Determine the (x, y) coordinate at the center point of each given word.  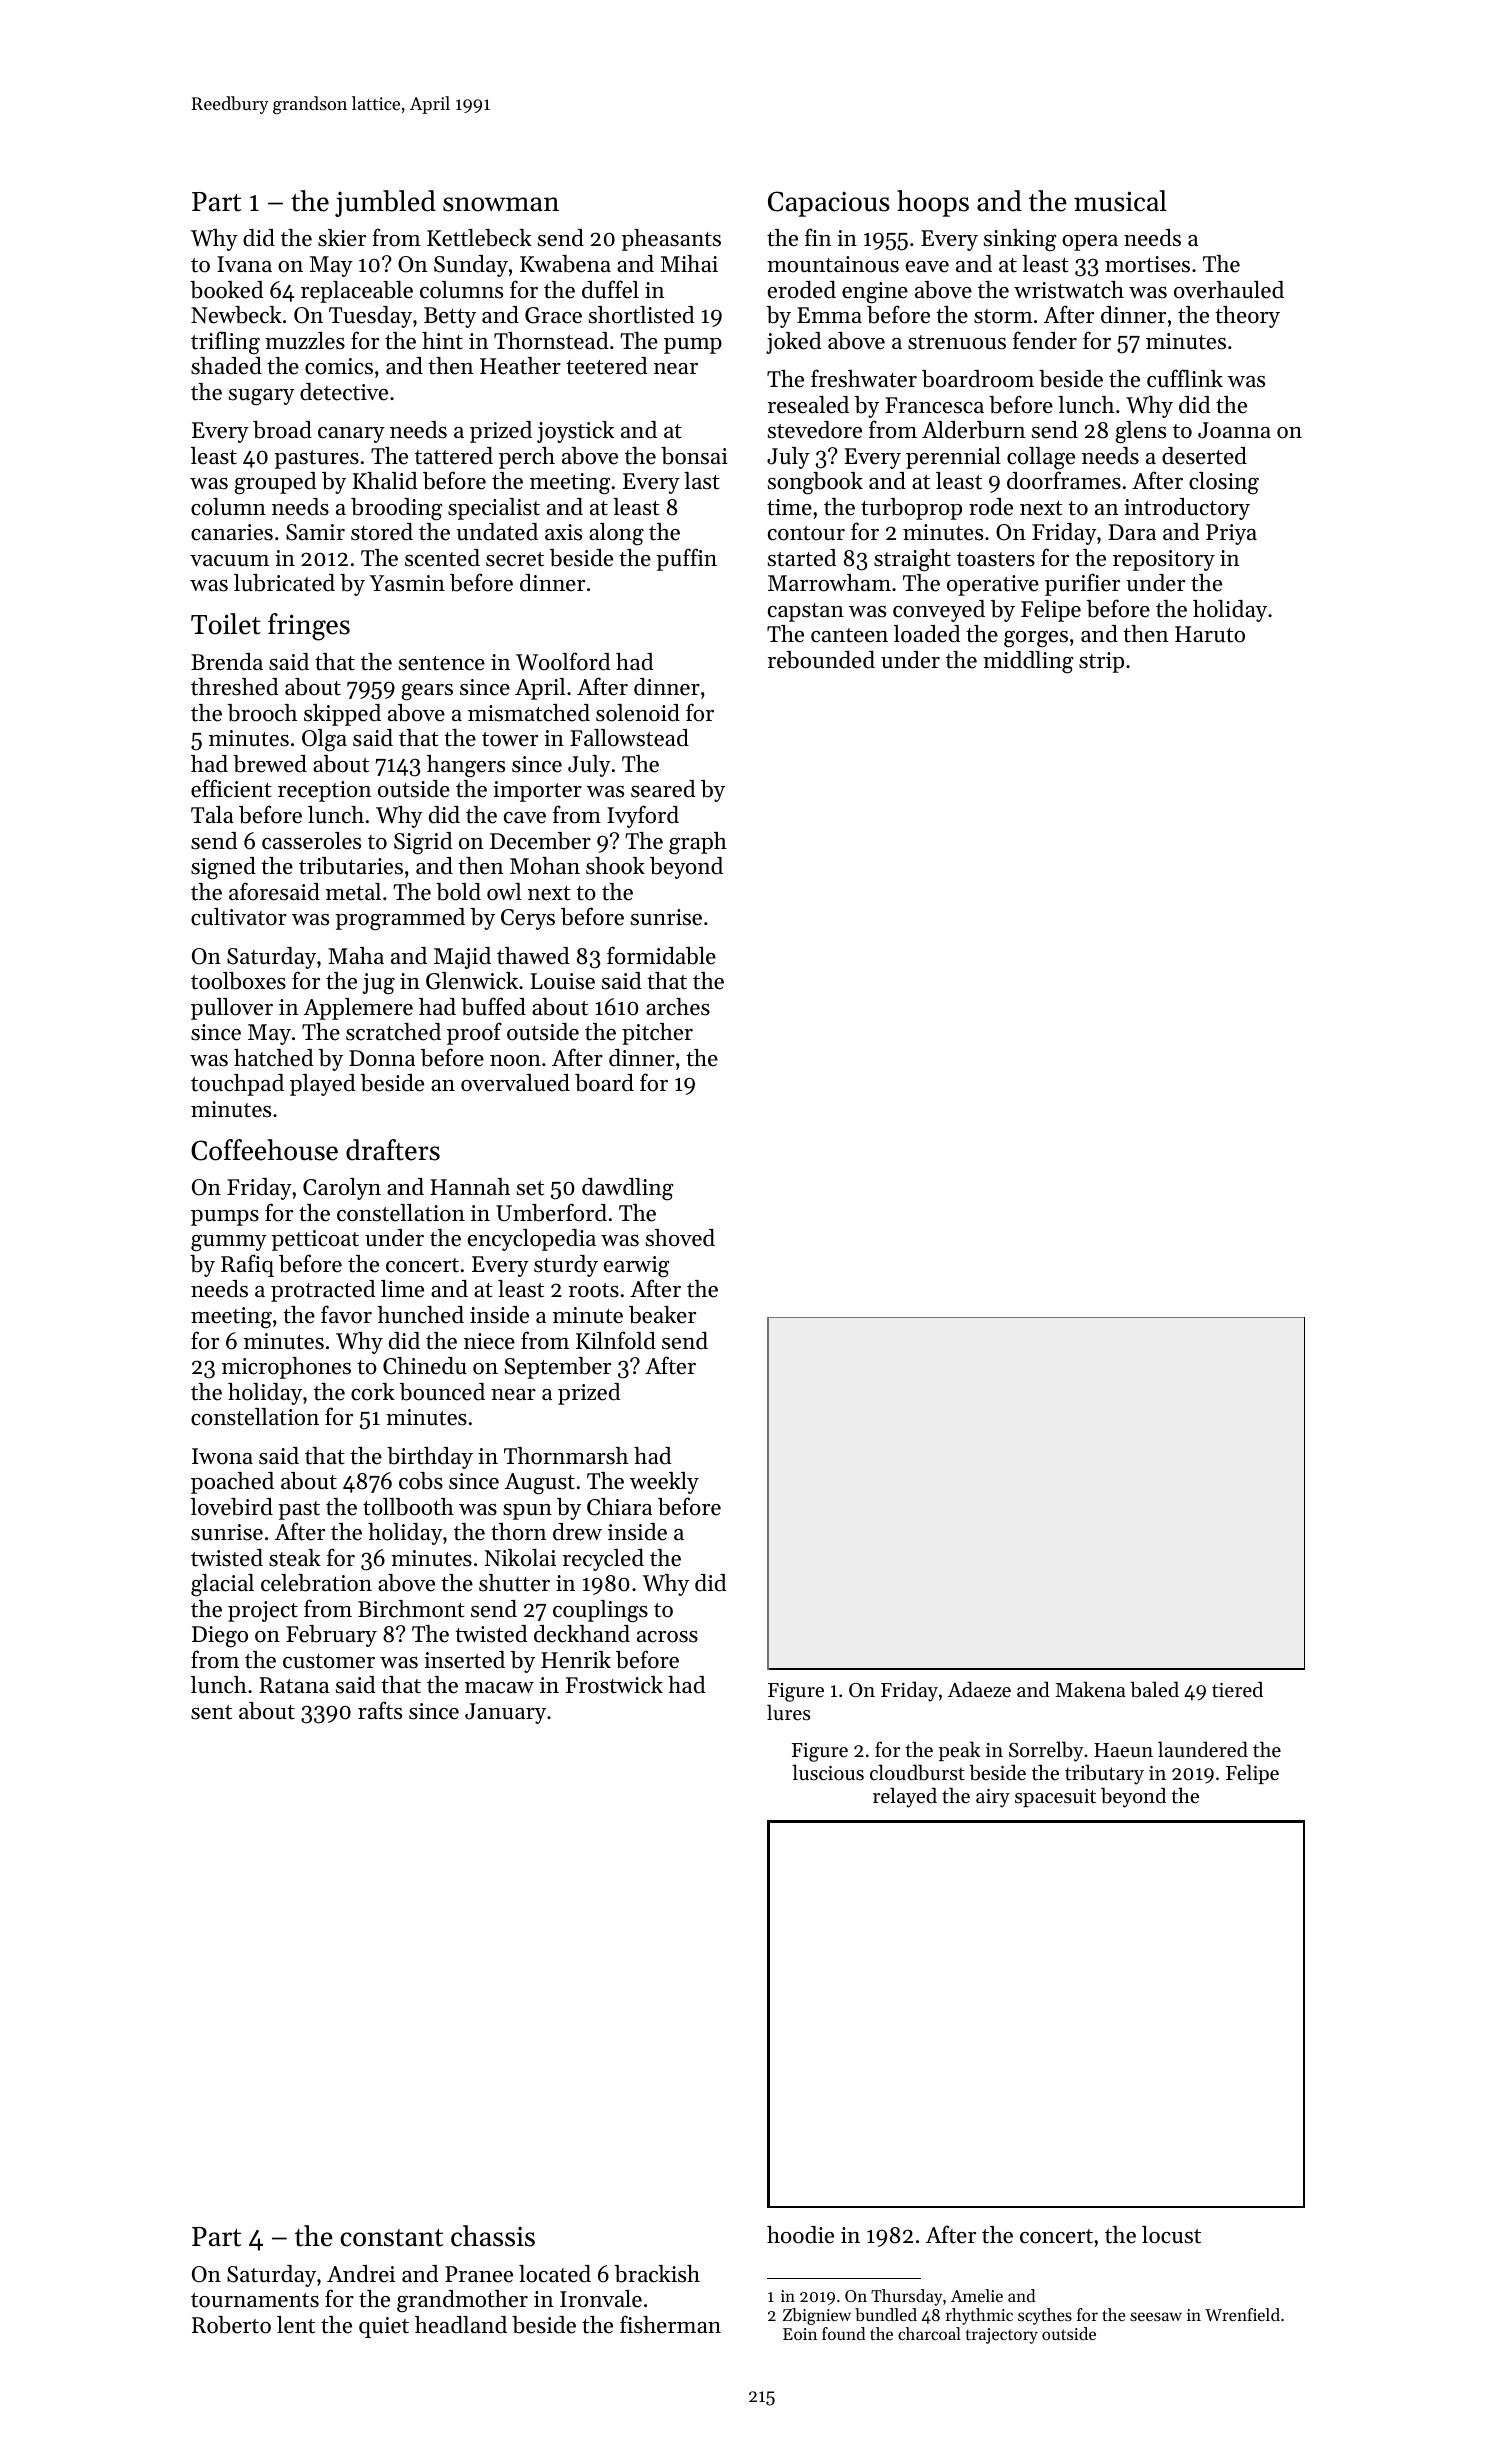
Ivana (244, 264)
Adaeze (979, 1689)
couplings (600, 1611)
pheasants (671, 240)
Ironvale (601, 2299)
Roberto (231, 2325)
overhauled (1229, 290)
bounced (442, 1392)
